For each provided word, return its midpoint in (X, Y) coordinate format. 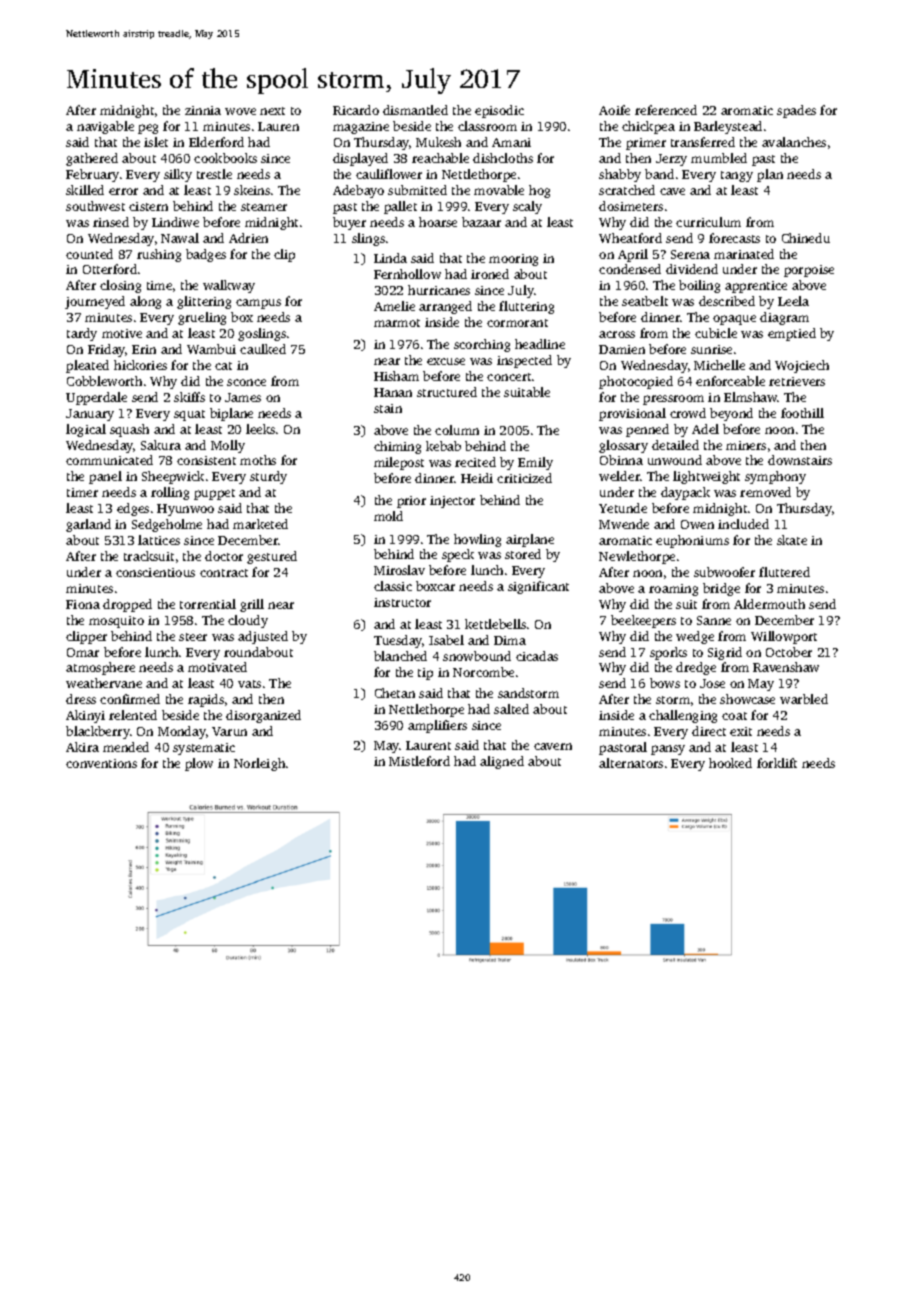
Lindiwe (175, 222)
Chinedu (806, 238)
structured (447, 392)
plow (199, 764)
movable (499, 190)
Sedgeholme (167, 525)
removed (765, 492)
